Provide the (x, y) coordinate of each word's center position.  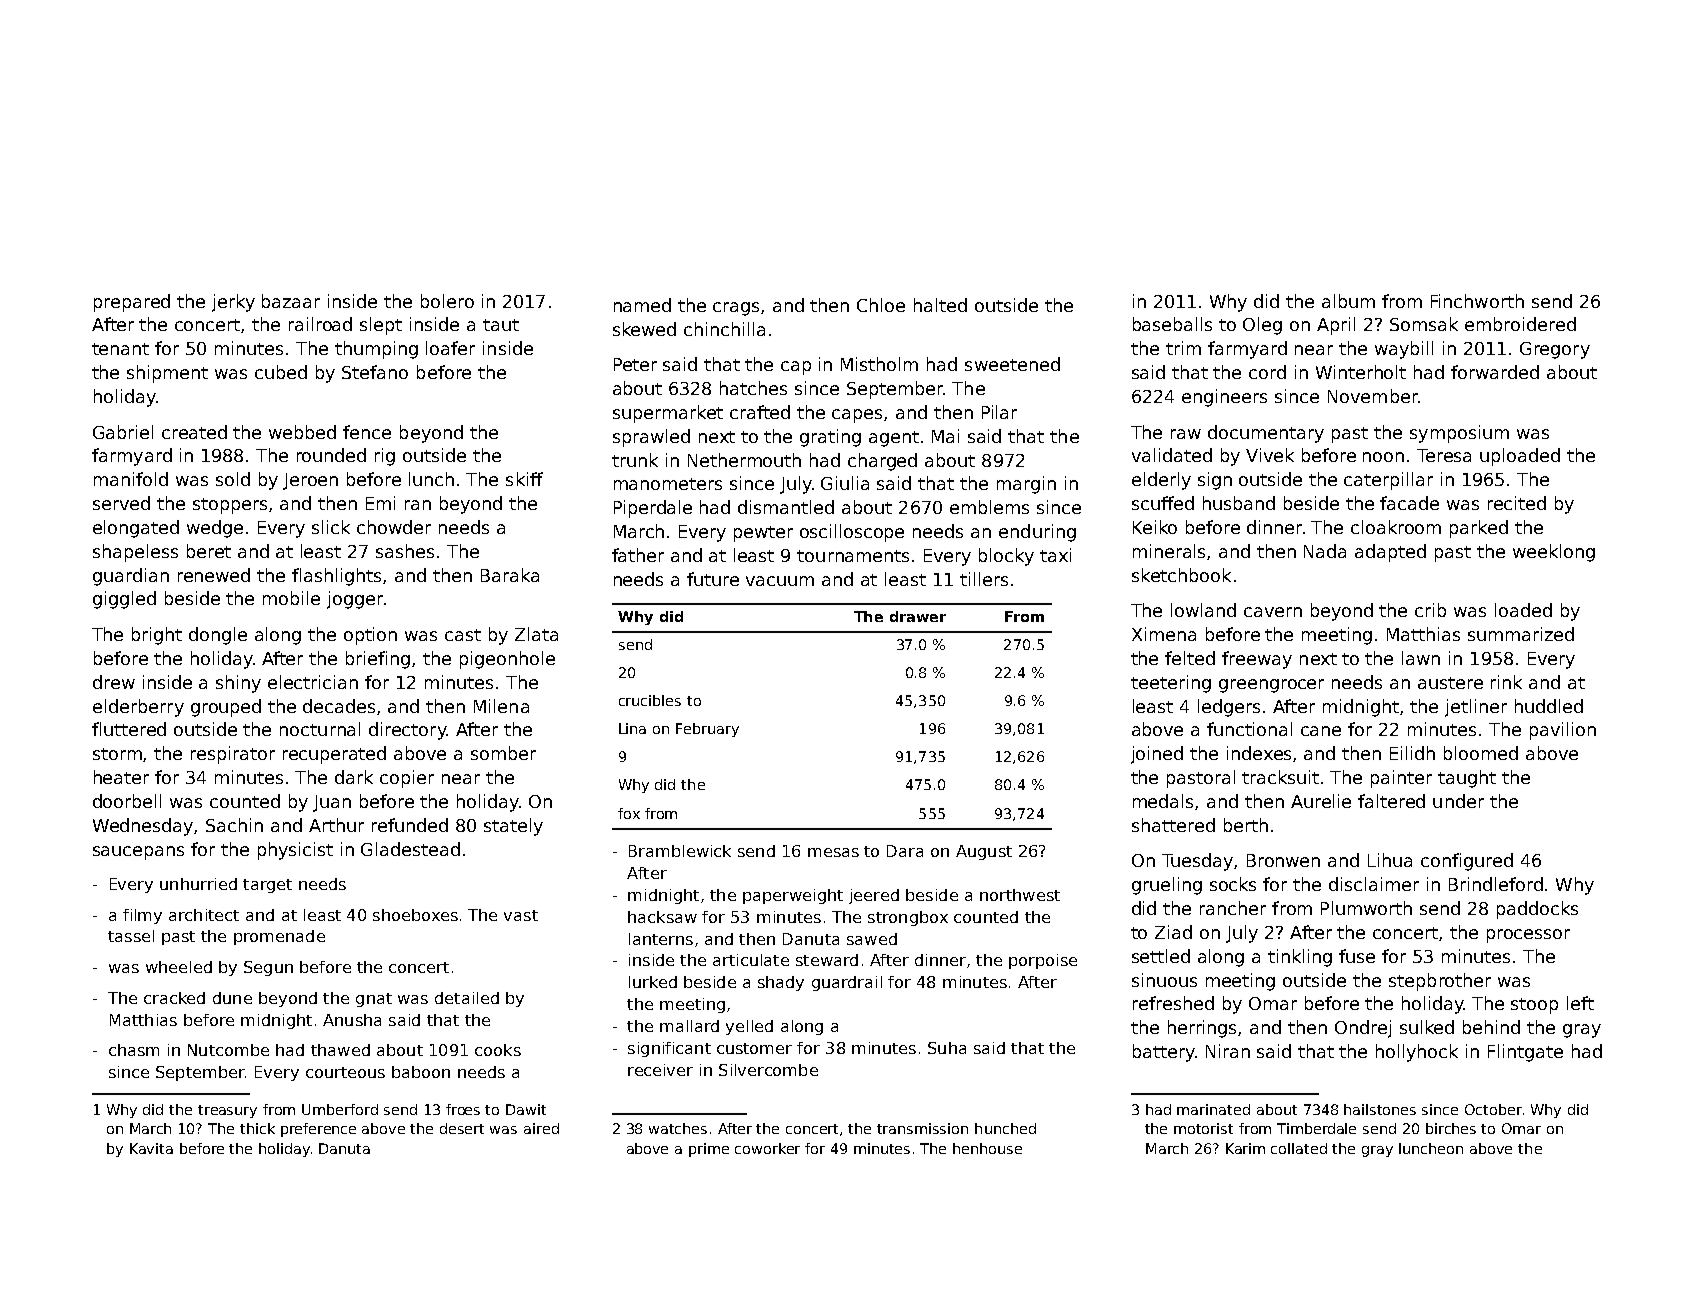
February (707, 730)
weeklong (1554, 553)
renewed (214, 575)
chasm (134, 1050)
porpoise (1043, 961)
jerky (233, 303)
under (1458, 801)
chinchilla (724, 329)
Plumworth (1366, 908)
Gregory (1555, 350)
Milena (501, 706)
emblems (989, 507)
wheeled (179, 967)
